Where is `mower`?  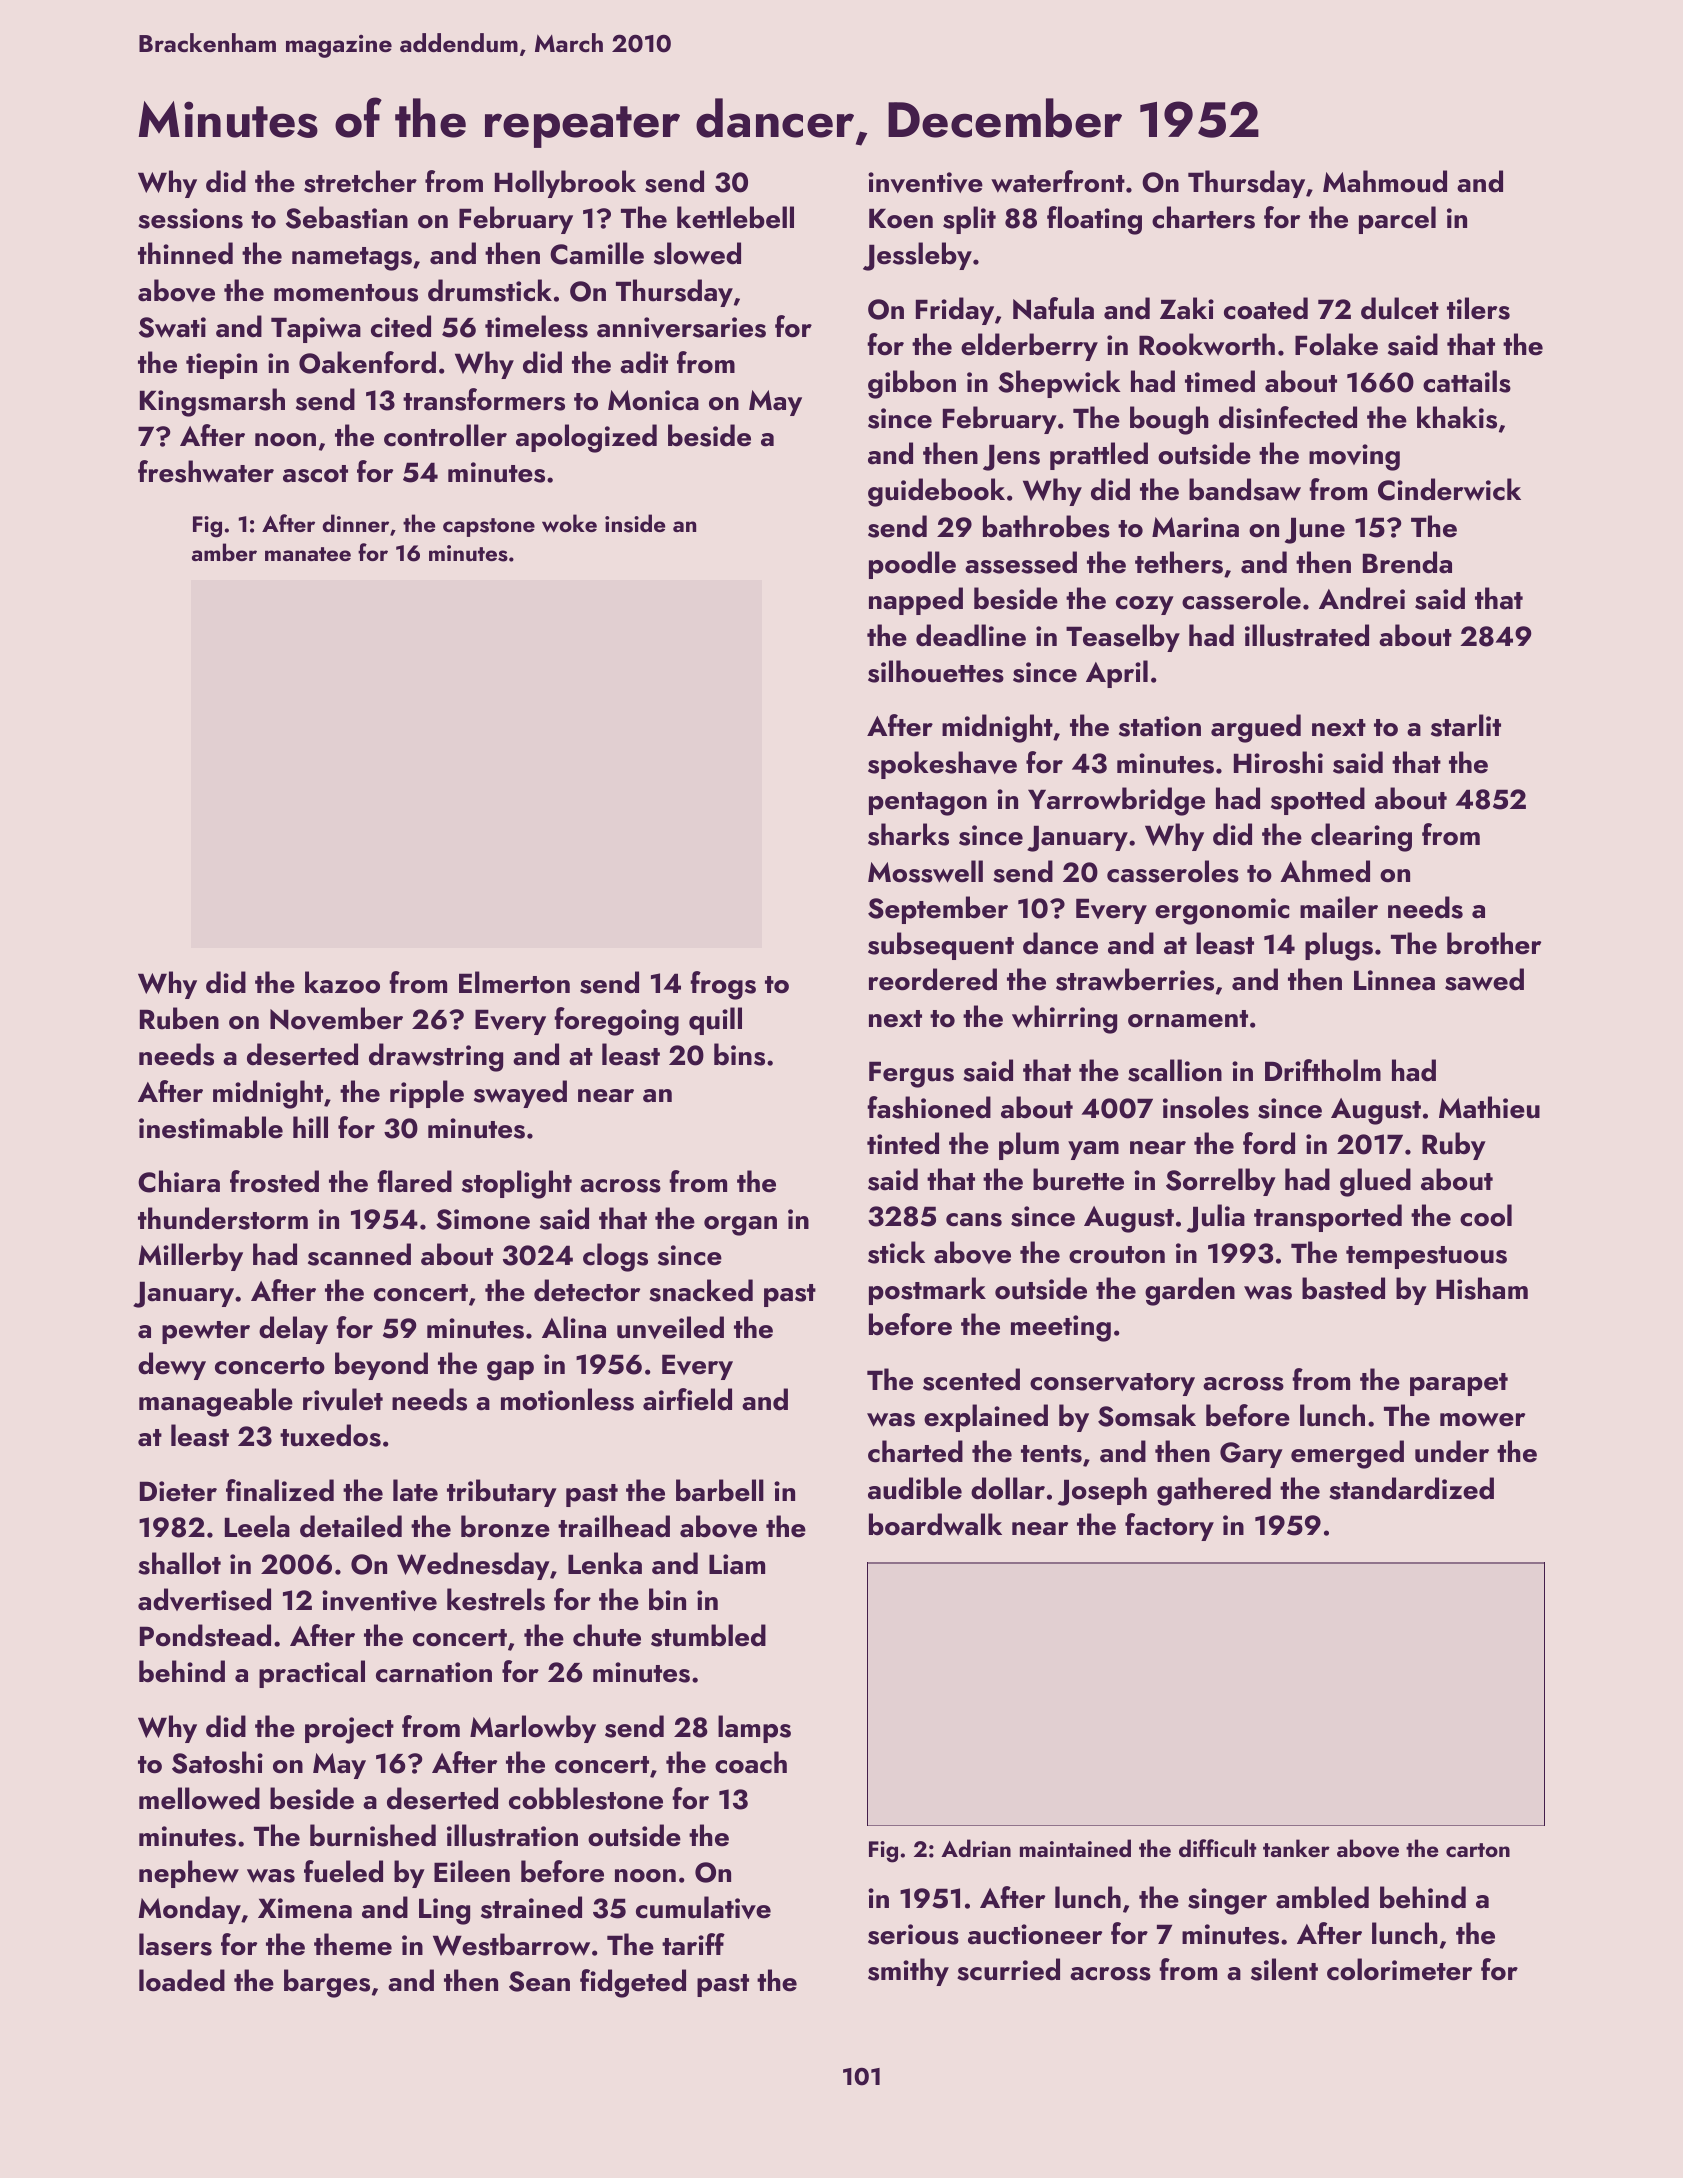 mower is located at coordinates (1482, 1420).
